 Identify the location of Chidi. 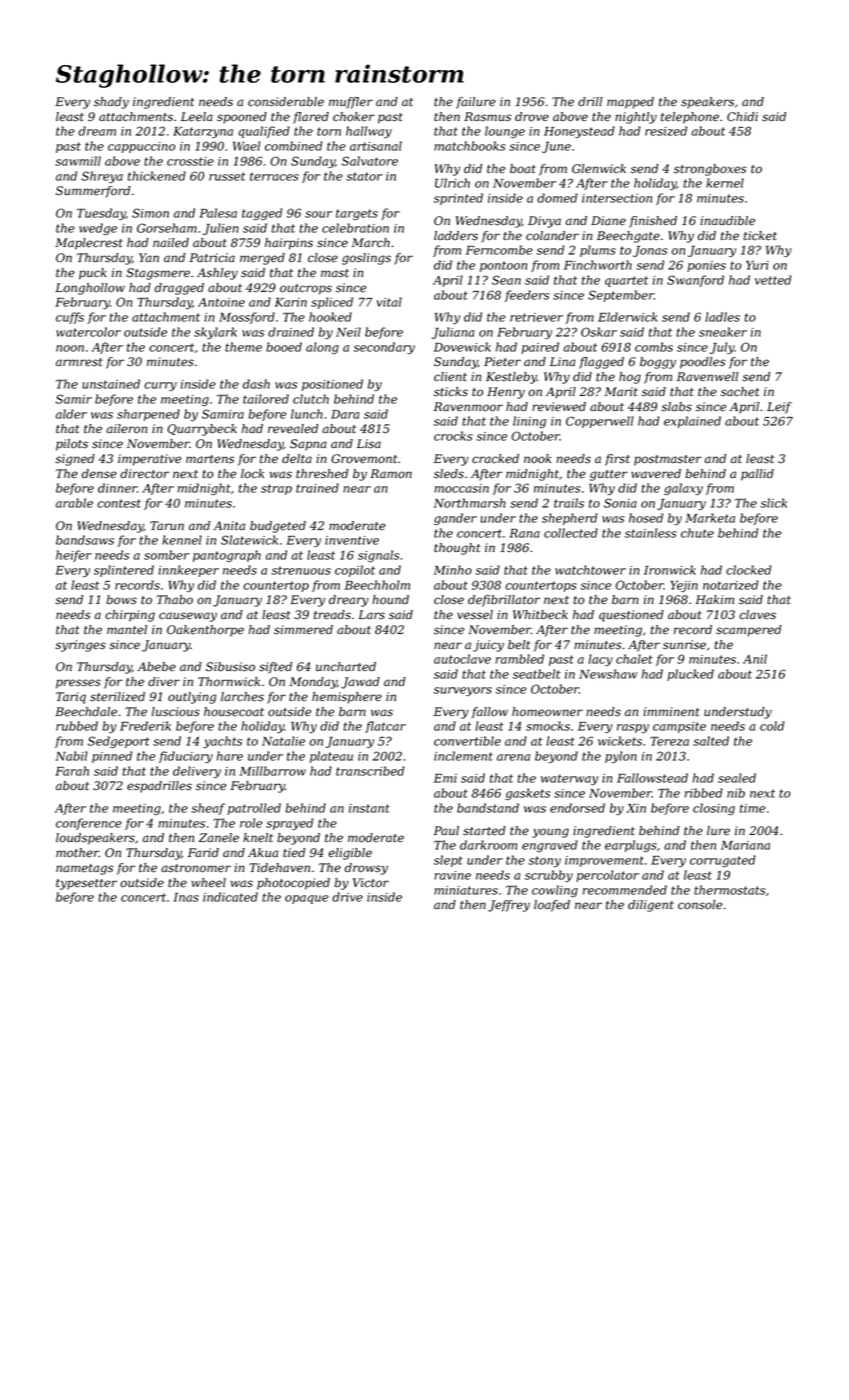
(742, 117).
